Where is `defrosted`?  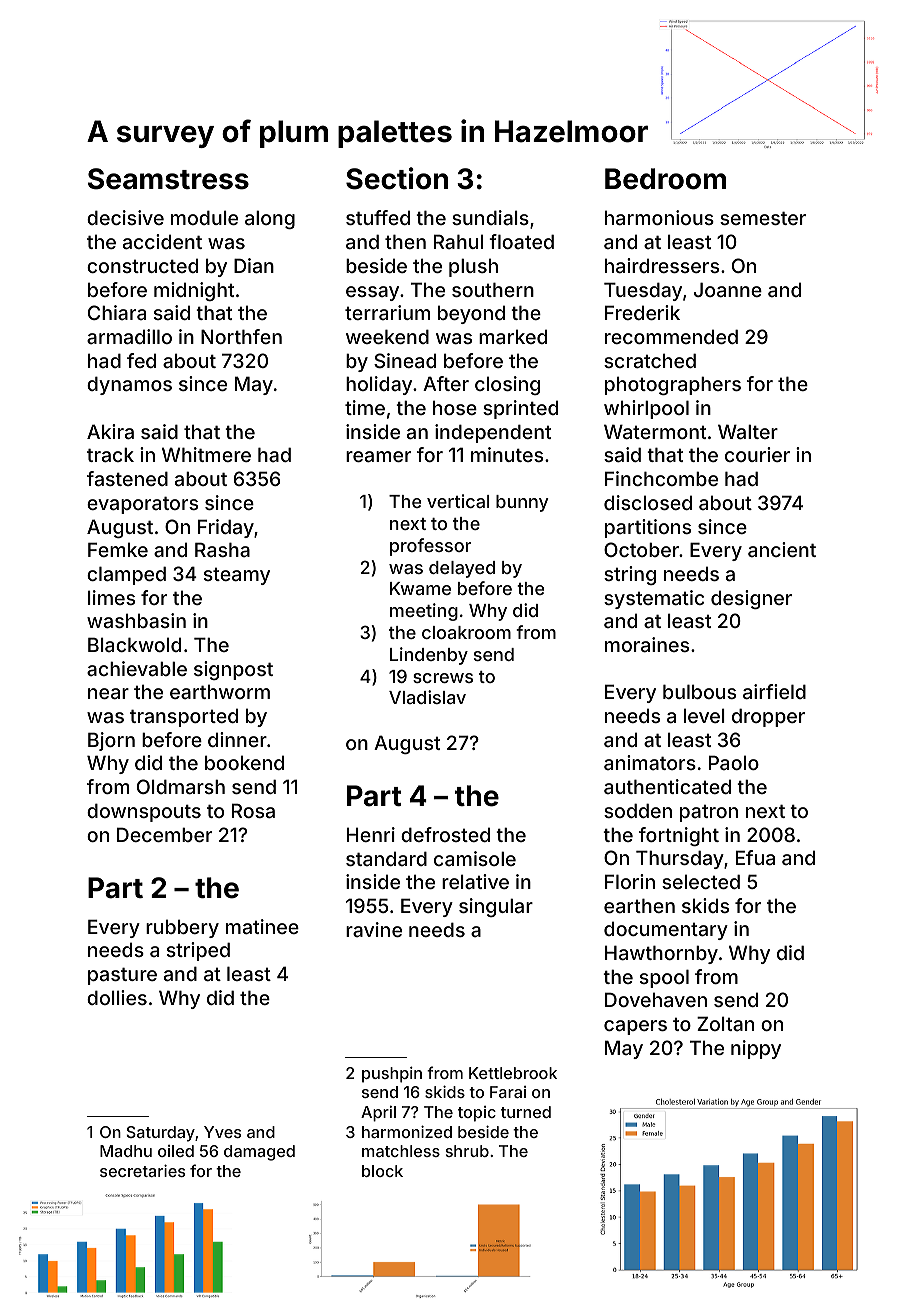
defrosted is located at coordinates (445, 834).
